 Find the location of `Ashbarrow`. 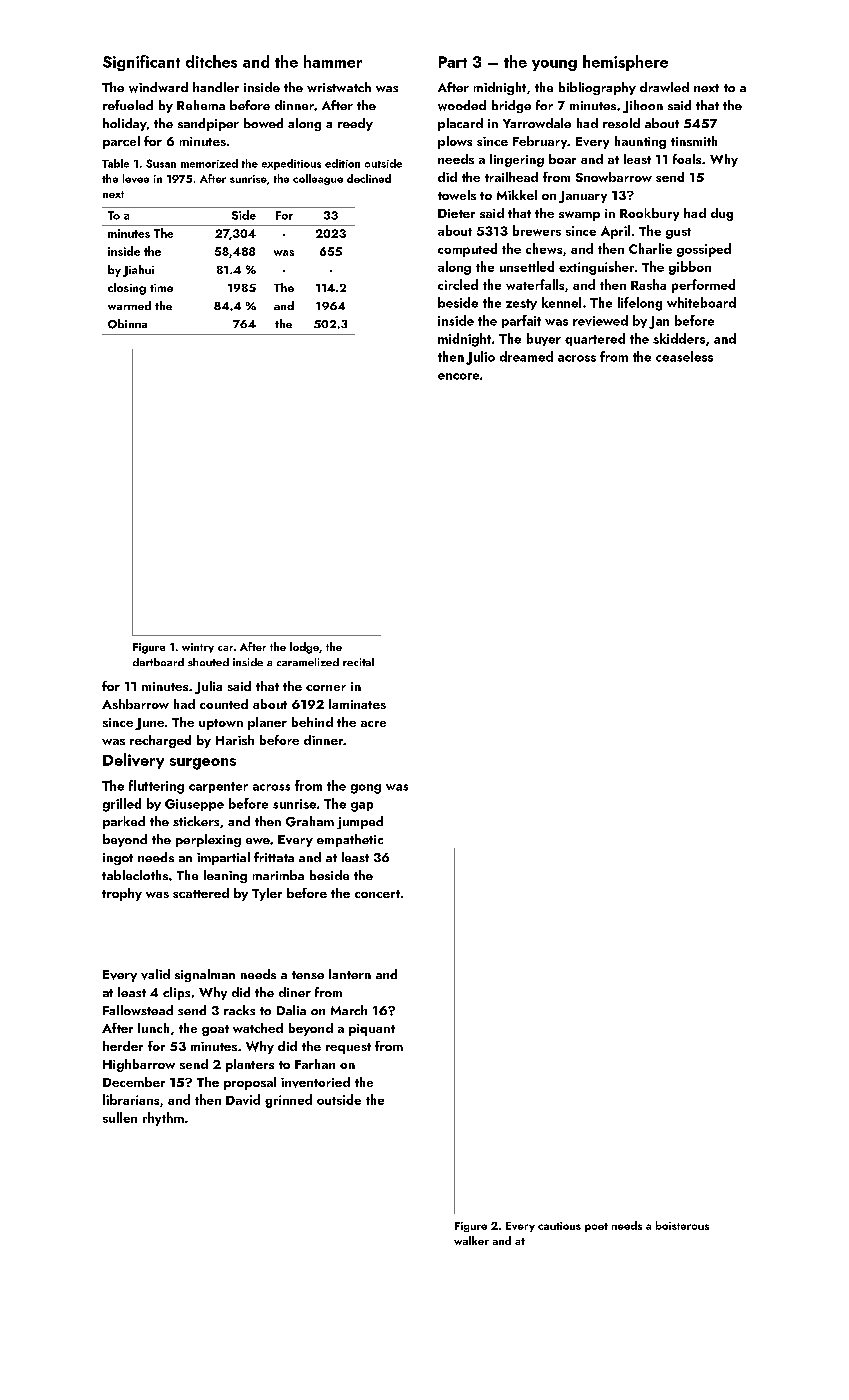

Ashbarrow is located at coordinates (135, 704).
